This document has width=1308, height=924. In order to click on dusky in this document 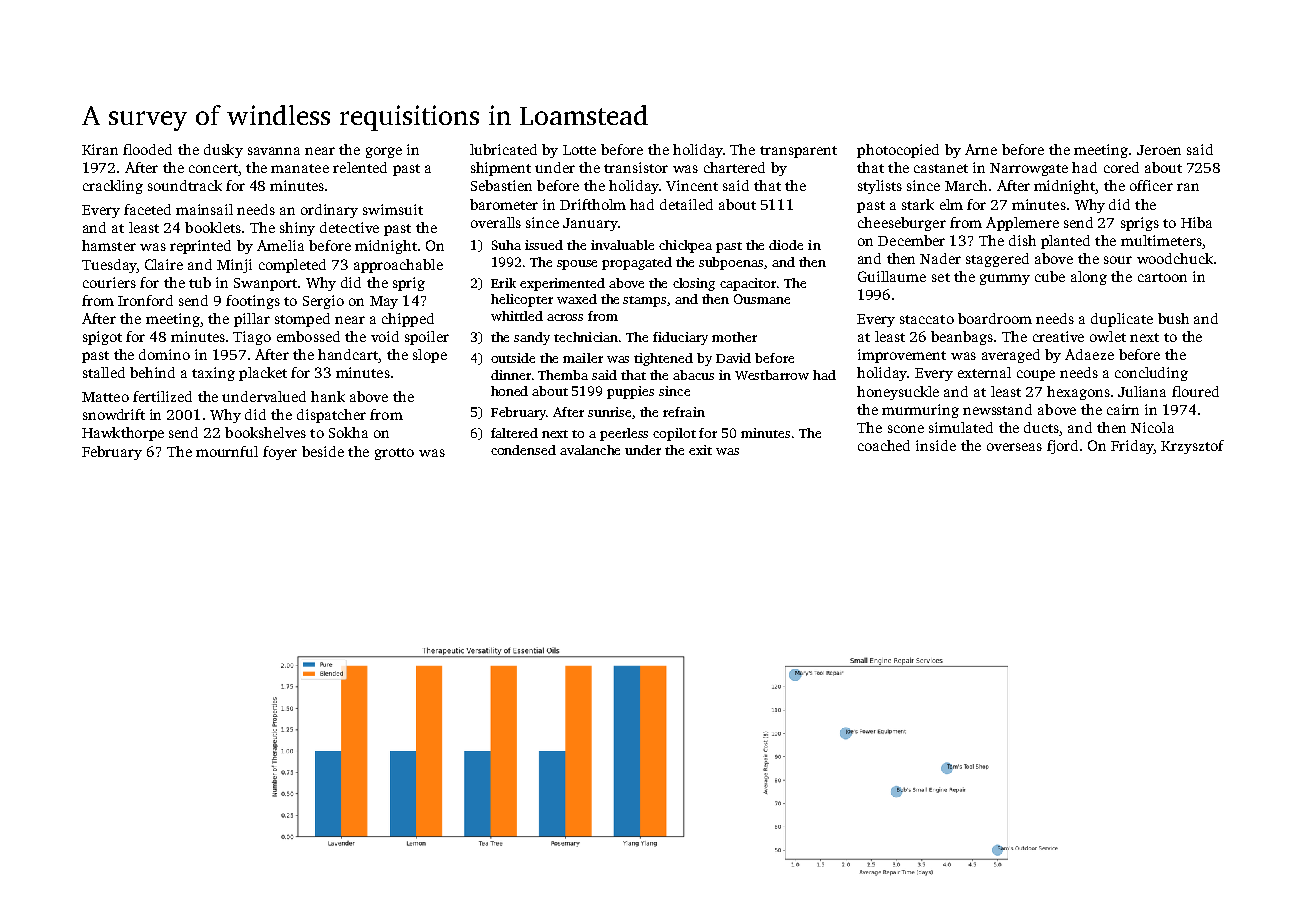, I will do `click(223, 151)`.
